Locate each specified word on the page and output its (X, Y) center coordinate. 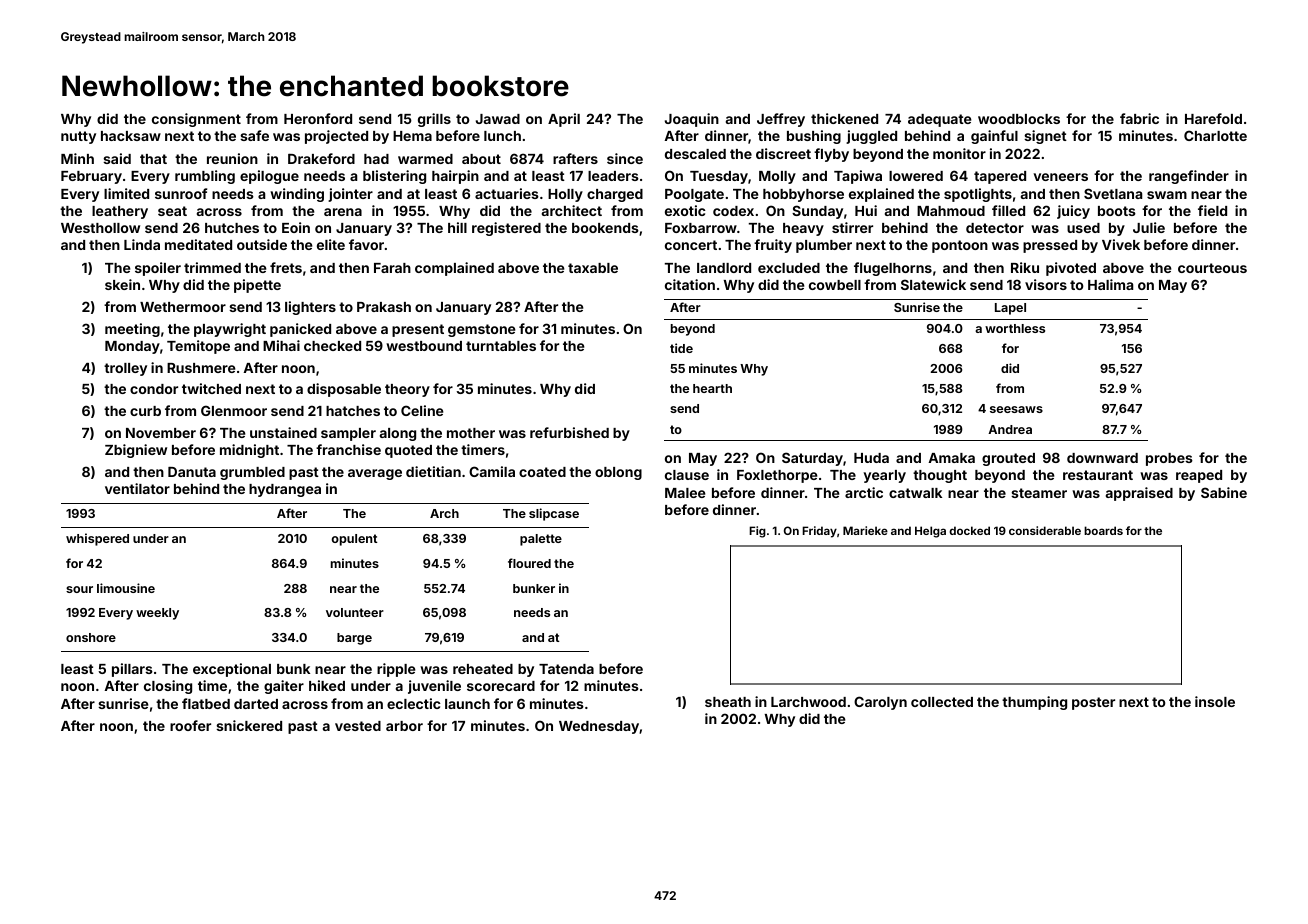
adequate (940, 120)
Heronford (318, 118)
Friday (819, 532)
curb (145, 411)
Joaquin (692, 120)
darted (256, 704)
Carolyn (880, 703)
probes (1169, 459)
